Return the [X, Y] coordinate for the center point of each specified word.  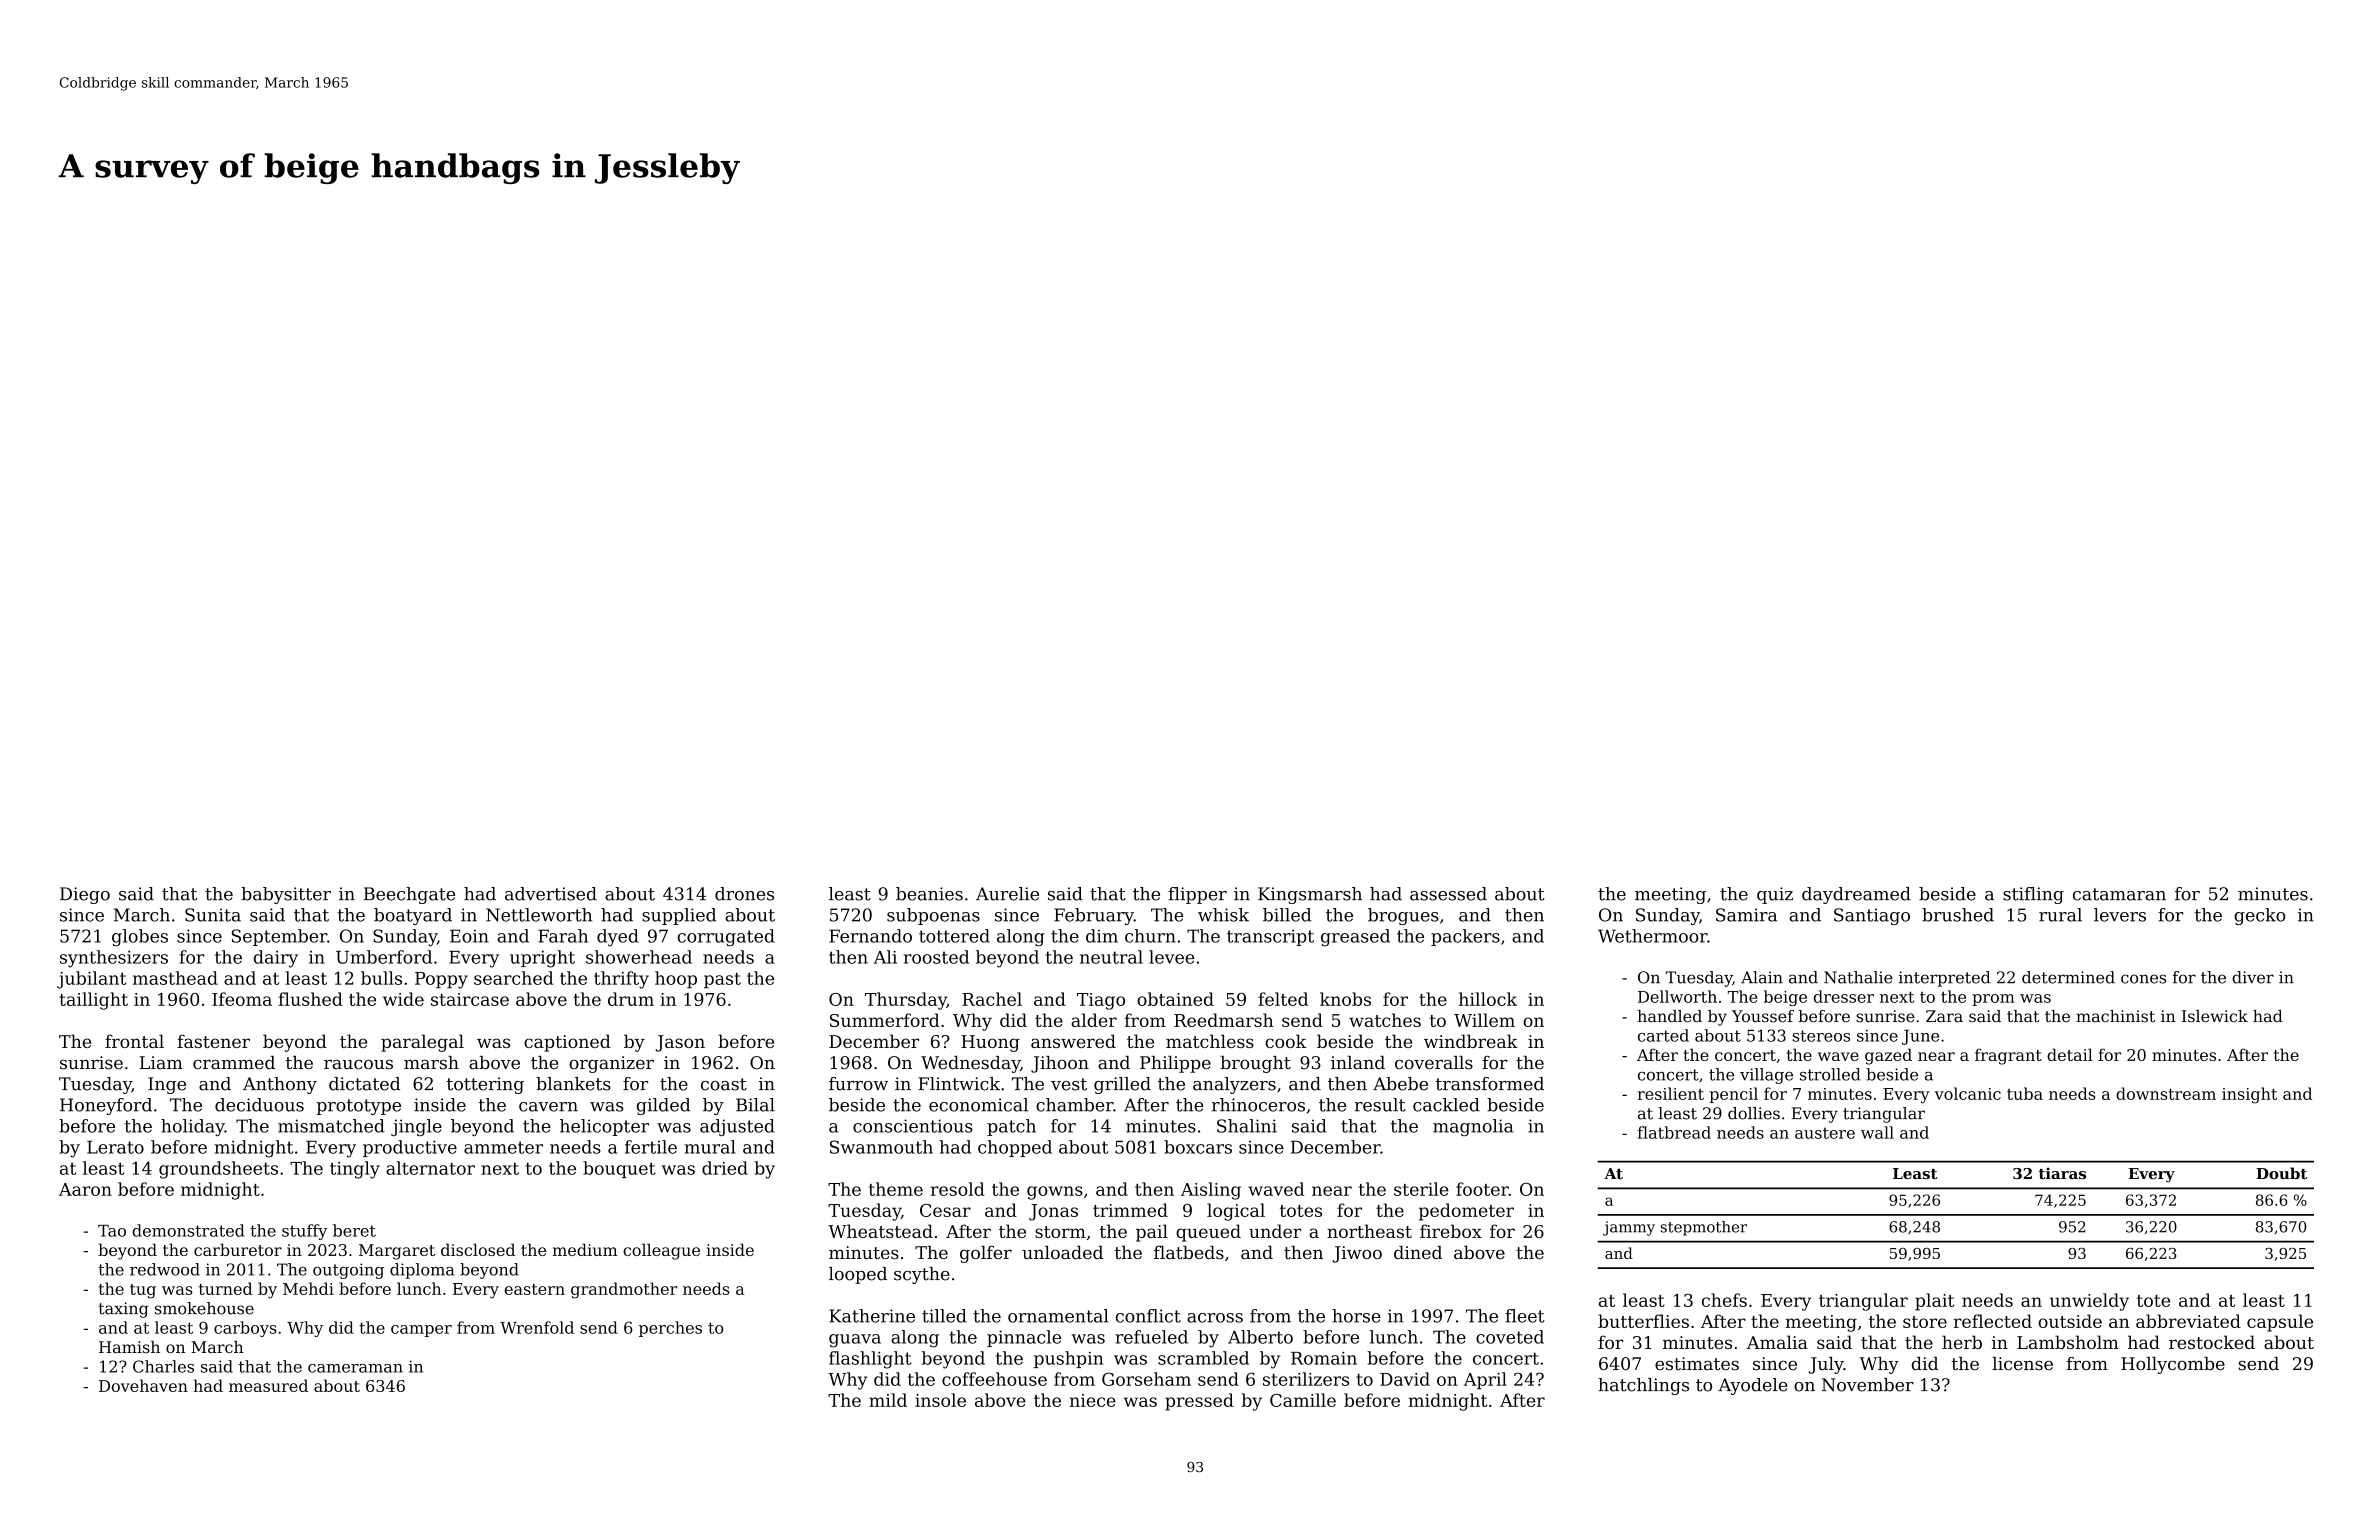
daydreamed [1856, 895]
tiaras [2062, 1173]
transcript [1270, 937]
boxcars [1198, 1147]
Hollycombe [2173, 1365]
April [1485, 1381]
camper [421, 1331]
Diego [85, 895]
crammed [234, 1063]
